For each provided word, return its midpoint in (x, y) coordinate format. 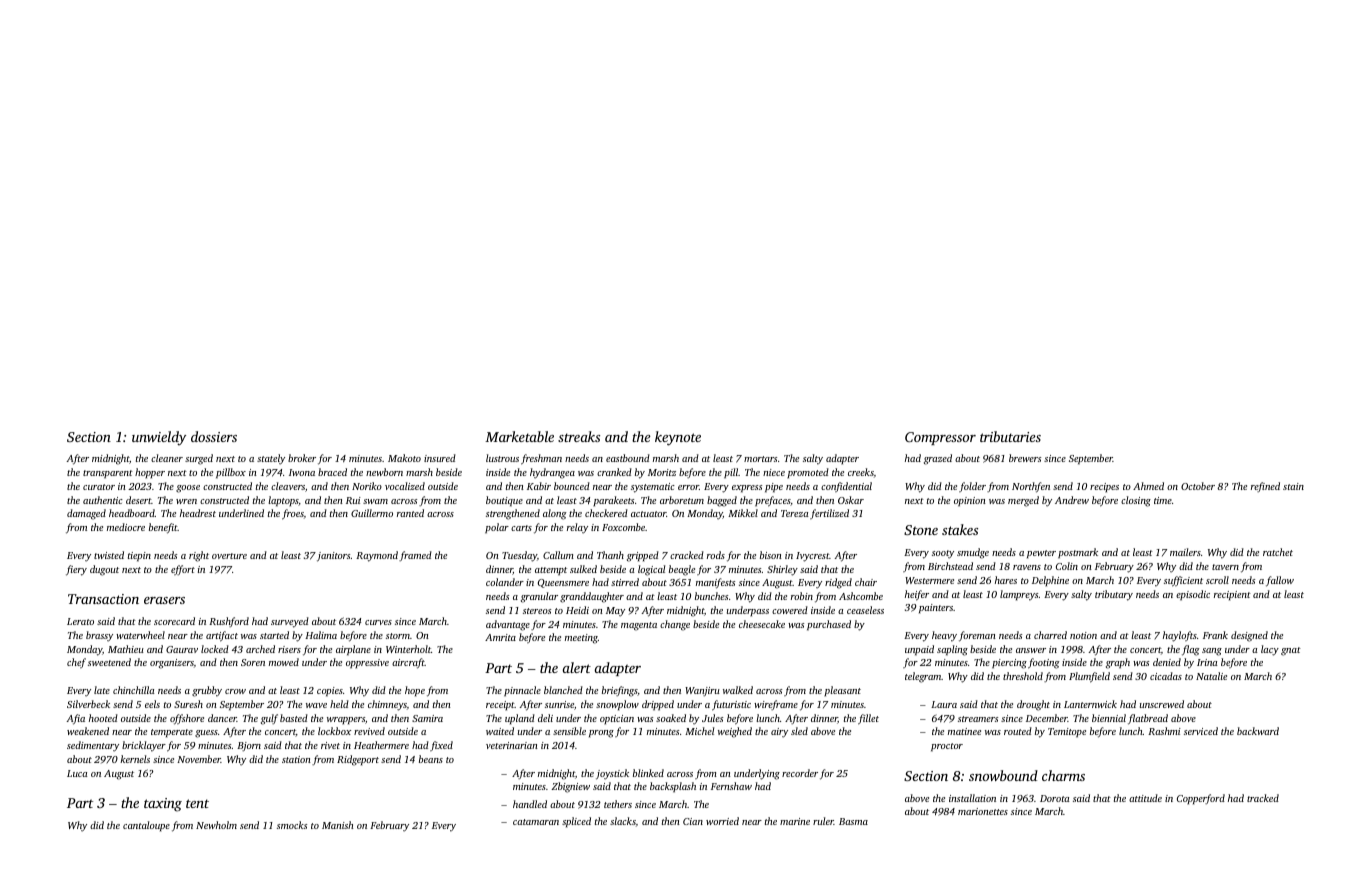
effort (183, 570)
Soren (253, 662)
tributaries (1010, 436)
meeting (581, 639)
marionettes (983, 811)
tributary (1114, 595)
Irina (1207, 662)
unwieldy (159, 438)
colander (505, 582)
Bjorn (249, 746)
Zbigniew (570, 787)
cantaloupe (146, 826)
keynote (678, 438)
